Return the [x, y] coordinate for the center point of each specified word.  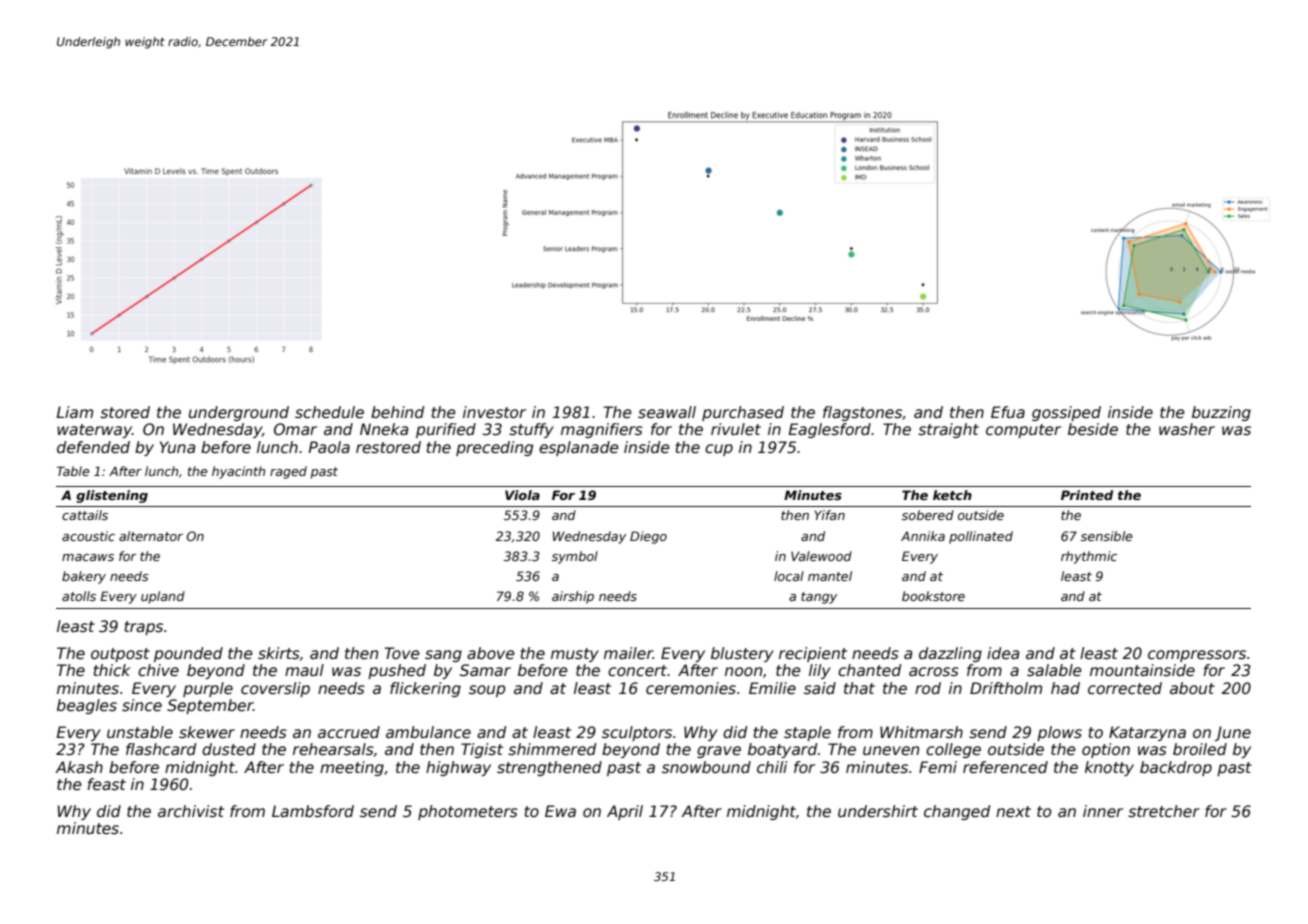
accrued [349, 732]
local [789, 576]
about [1192, 688]
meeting [352, 768]
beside [1093, 429]
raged [288, 472]
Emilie [772, 688]
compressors [1197, 656]
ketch [952, 495]
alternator [151, 536]
